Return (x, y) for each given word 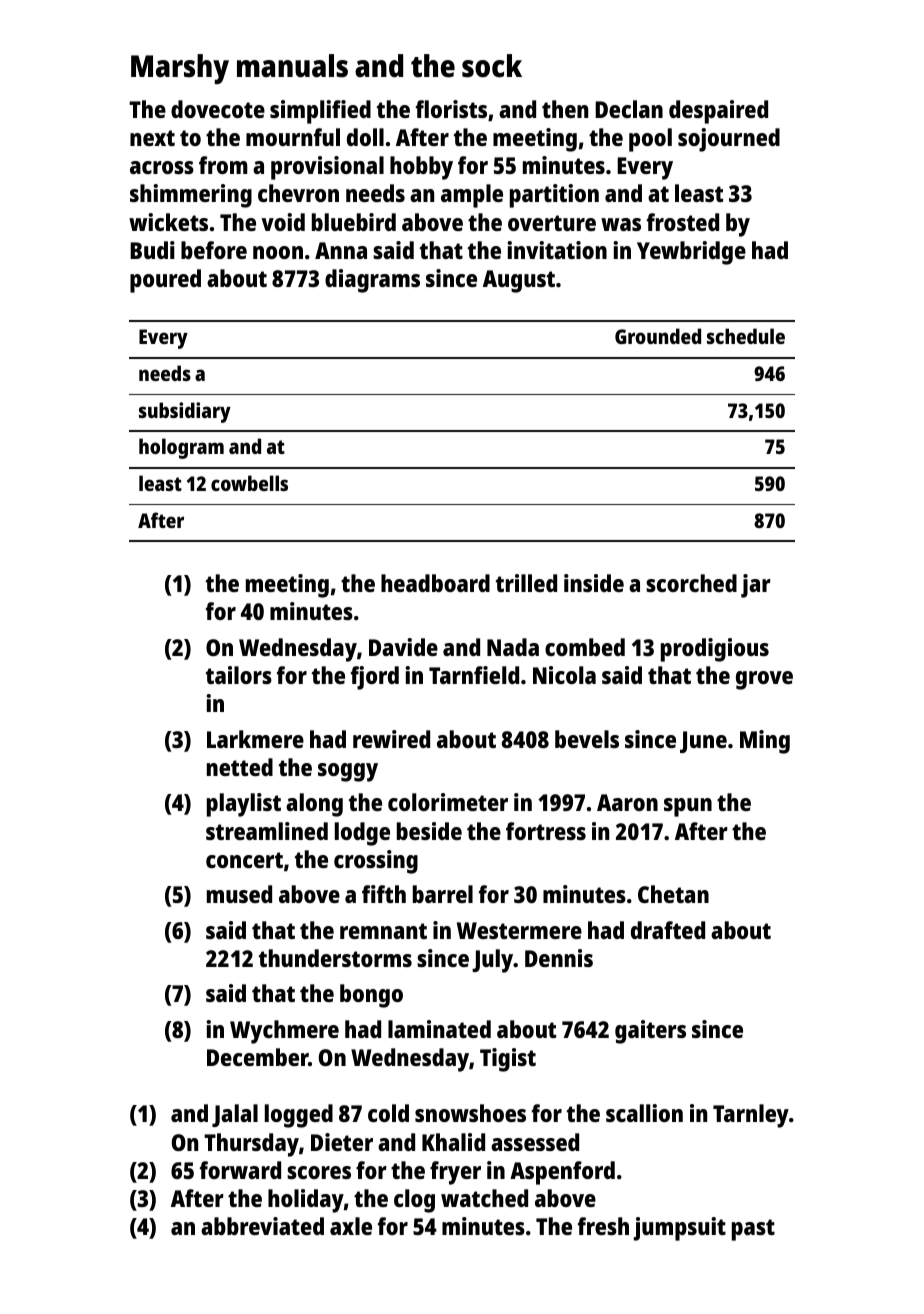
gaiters (650, 1032)
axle (351, 1226)
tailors (239, 675)
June (703, 742)
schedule (746, 336)
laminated (439, 1029)
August (519, 281)
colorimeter (448, 802)
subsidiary (185, 412)
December (257, 1057)
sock (492, 66)
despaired (718, 112)
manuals (292, 66)
